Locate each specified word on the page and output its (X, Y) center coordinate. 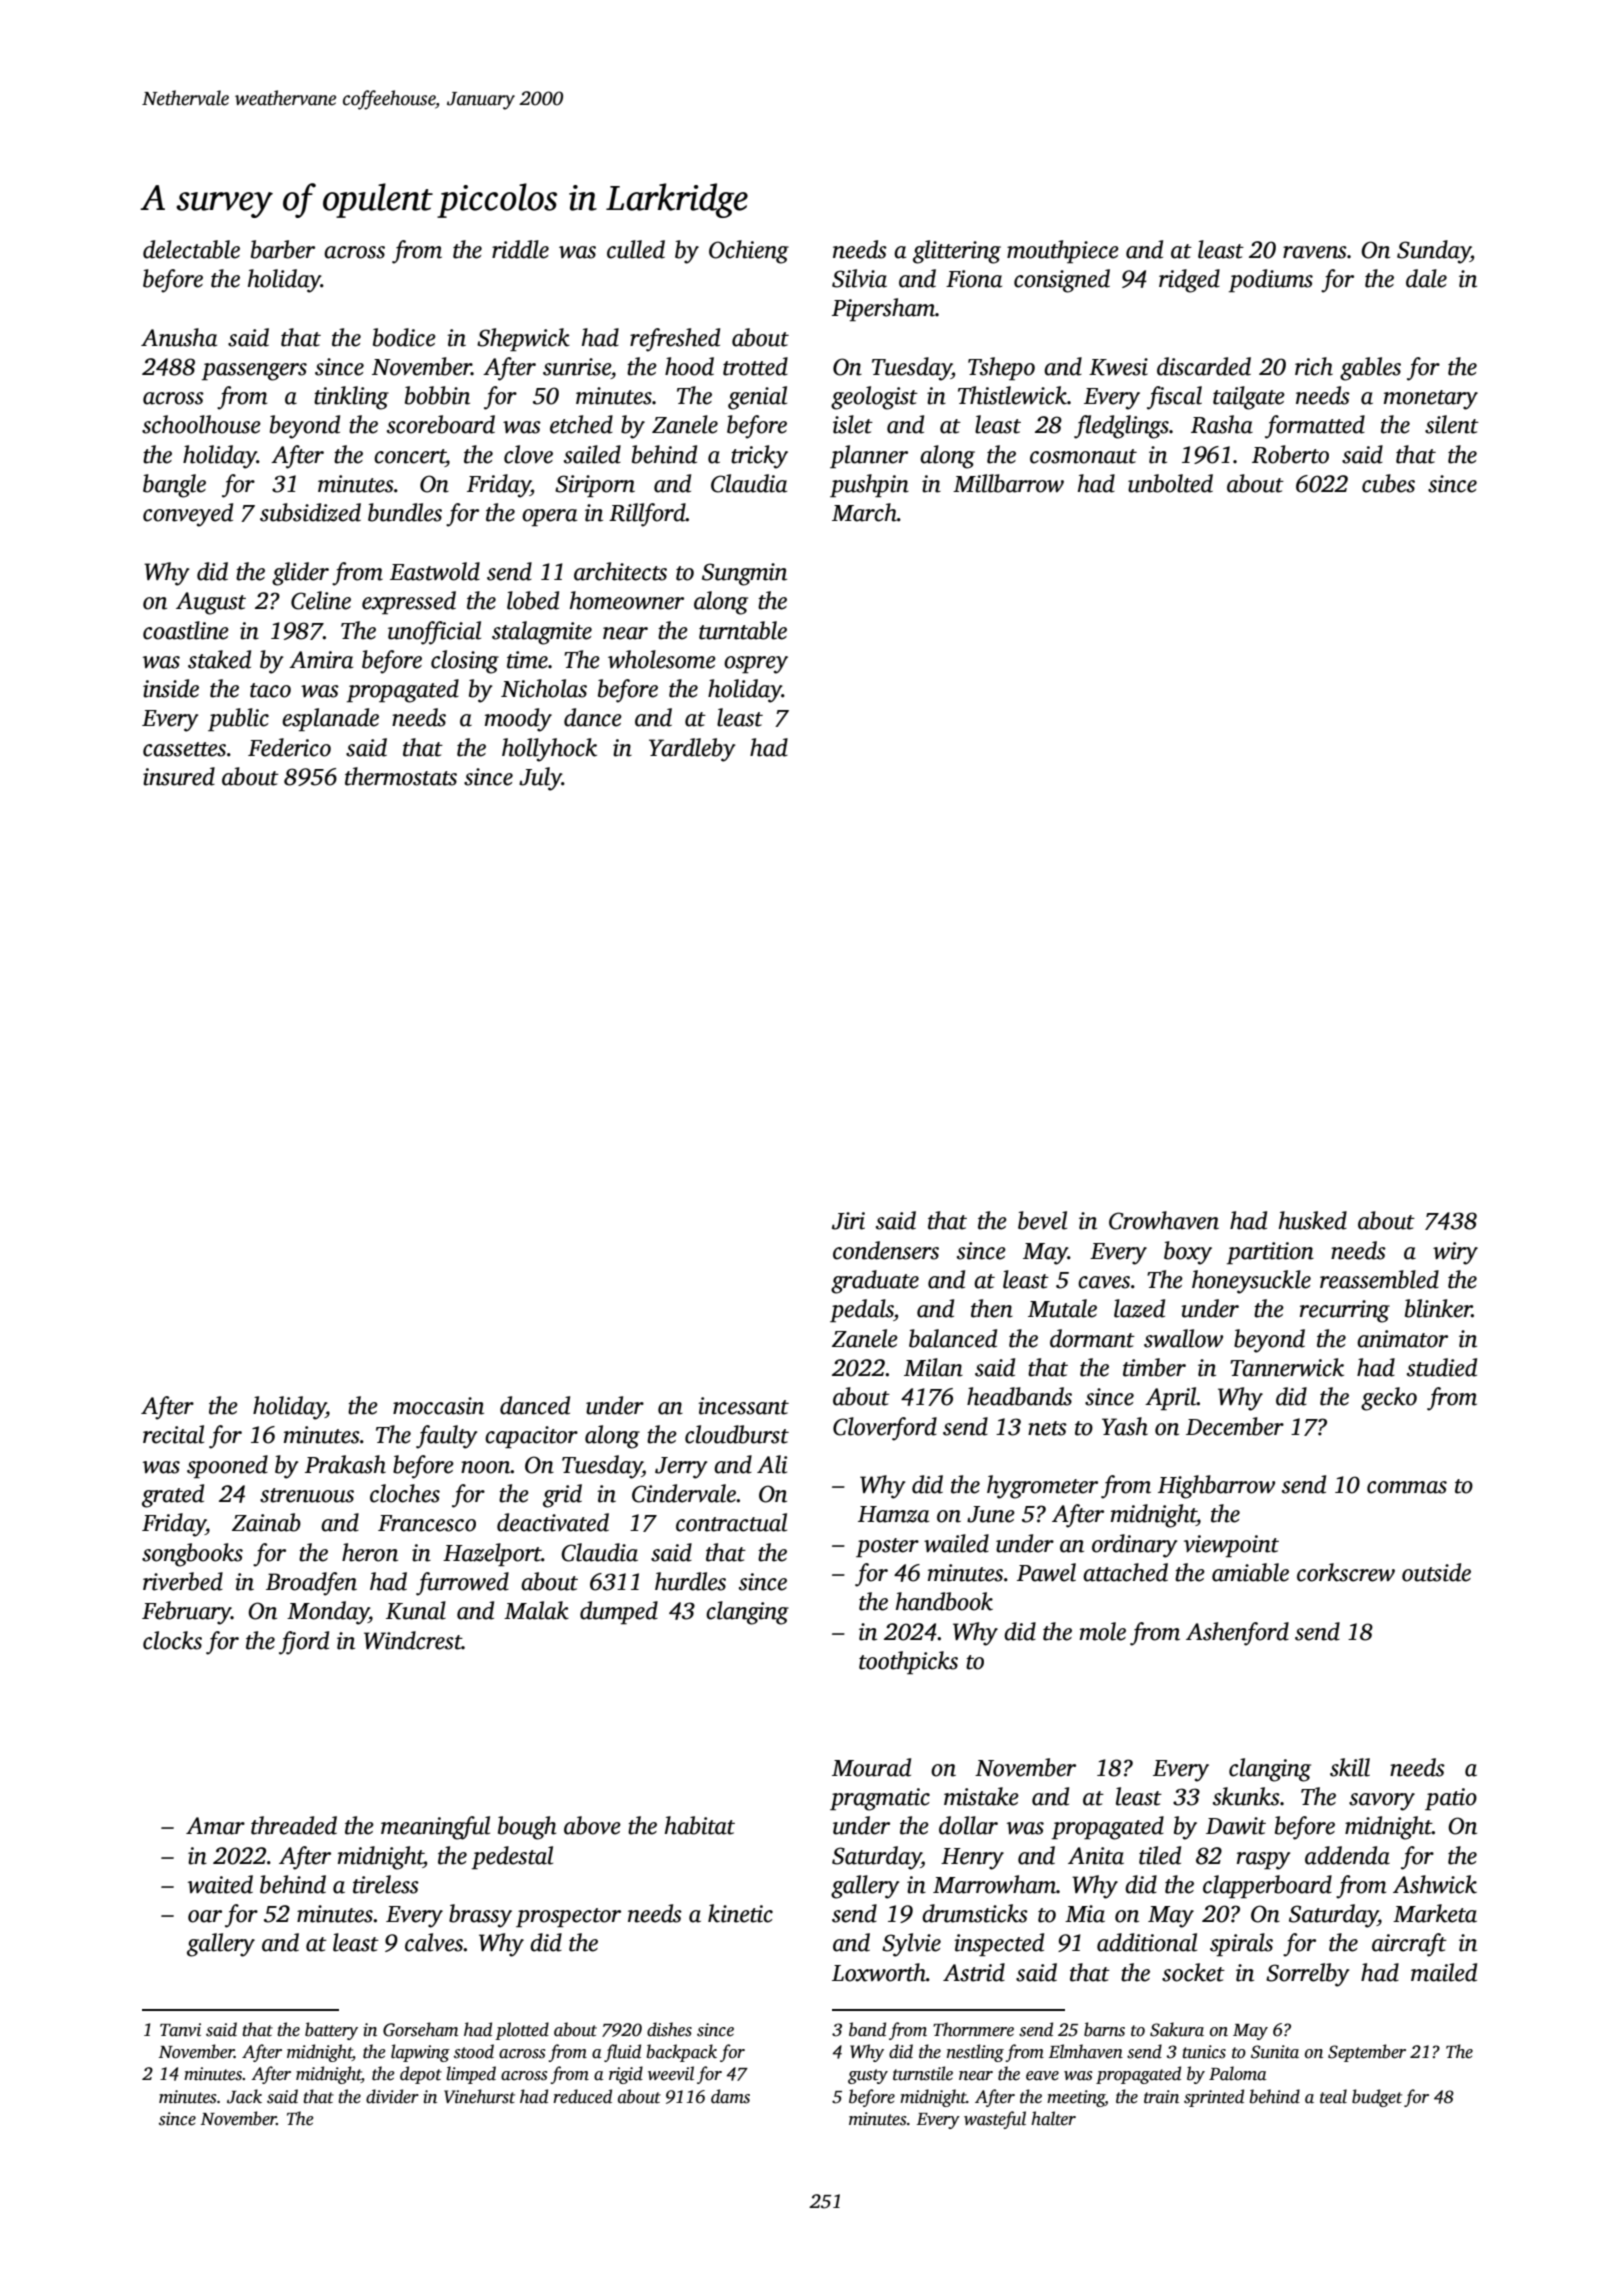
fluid (622, 2053)
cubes (1388, 483)
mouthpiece (1063, 251)
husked (1313, 1220)
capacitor (531, 1437)
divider (392, 2096)
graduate (875, 1282)
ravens (1315, 252)
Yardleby (692, 750)
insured (179, 776)
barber (283, 249)
